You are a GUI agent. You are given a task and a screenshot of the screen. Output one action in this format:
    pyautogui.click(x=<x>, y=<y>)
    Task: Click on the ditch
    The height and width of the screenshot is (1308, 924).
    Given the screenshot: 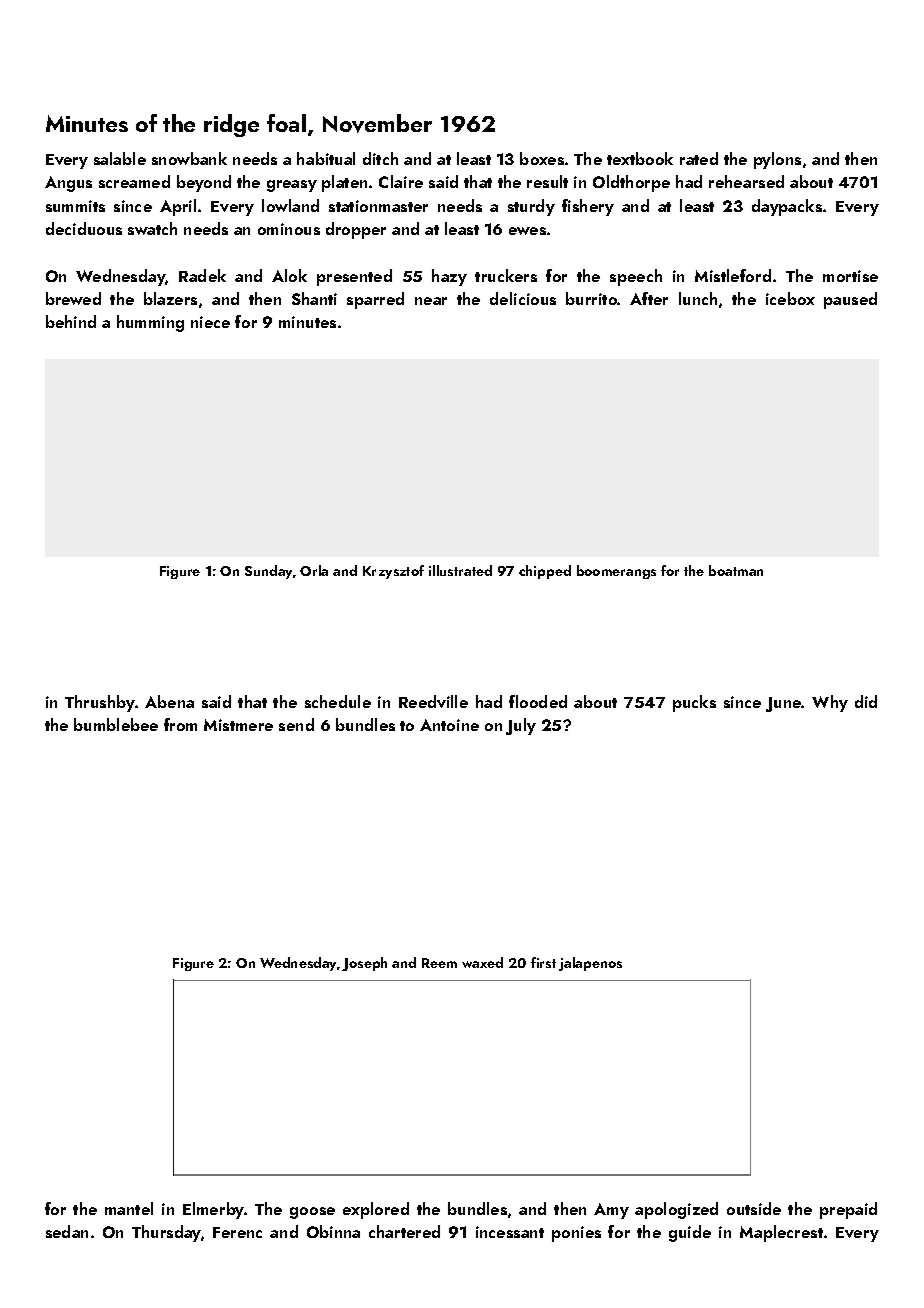 What is the action you would take?
    pyautogui.click(x=380, y=158)
